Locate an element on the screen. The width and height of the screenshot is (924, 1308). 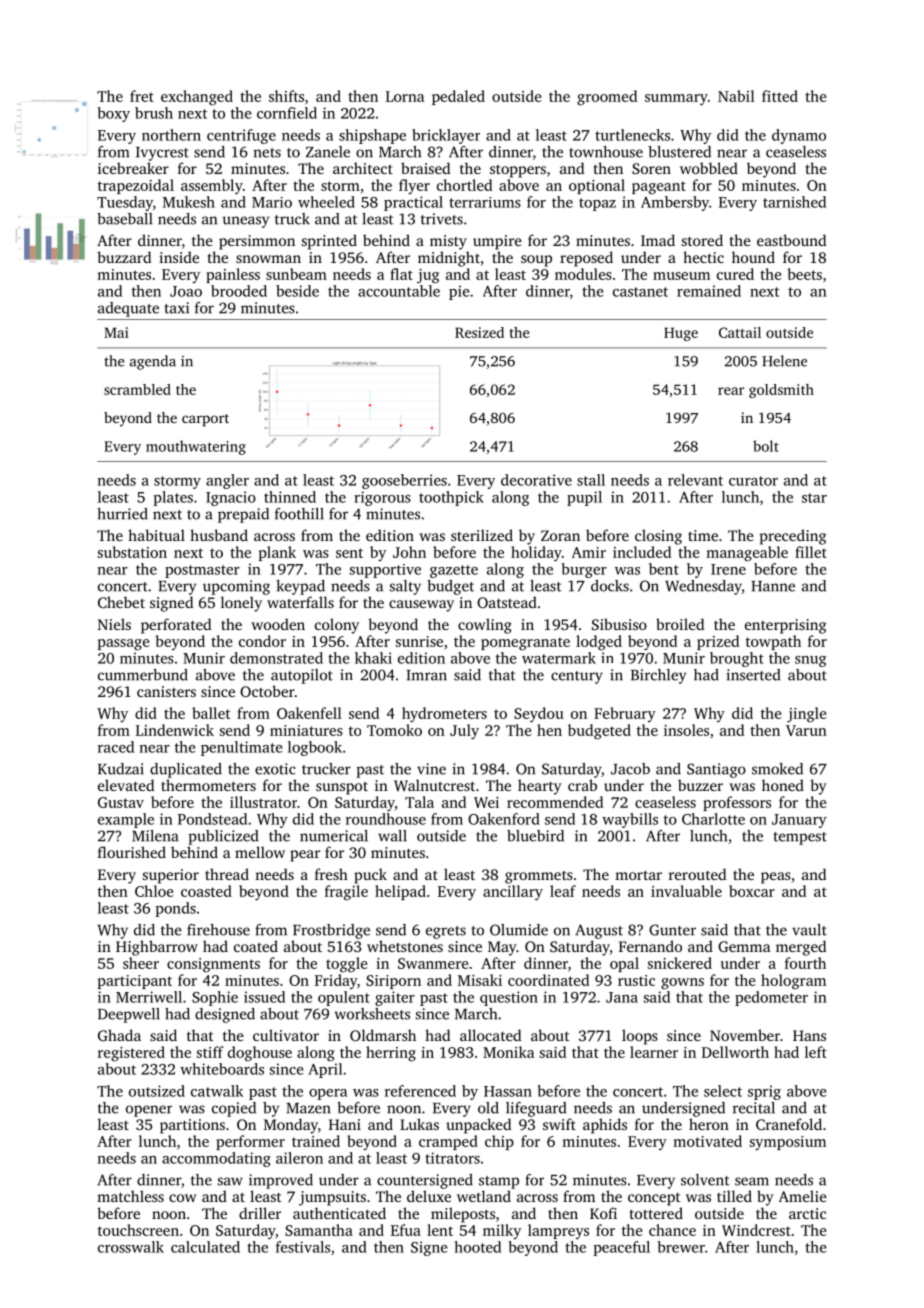
pedaled is located at coordinates (458, 97).
